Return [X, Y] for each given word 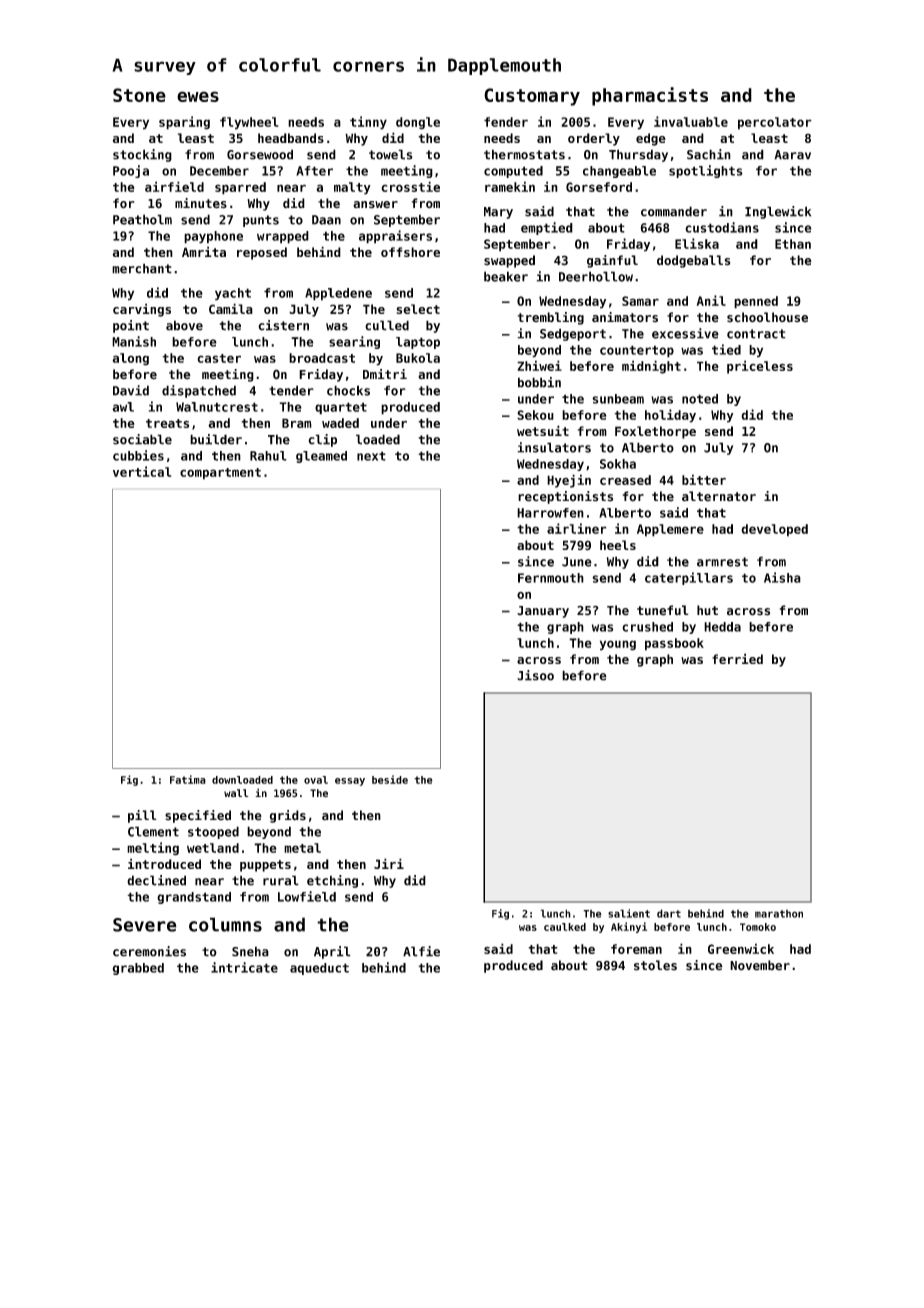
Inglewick [778, 212]
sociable [142, 439]
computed [513, 172]
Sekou [535, 415]
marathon [779, 914]
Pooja [131, 171]
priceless [760, 367]
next [371, 456]
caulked [565, 927]
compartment [220, 474]
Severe [145, 925]
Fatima [188, 779]
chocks [348, 390]
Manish [134, 341]
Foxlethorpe [655, 432]
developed [774, 530]
